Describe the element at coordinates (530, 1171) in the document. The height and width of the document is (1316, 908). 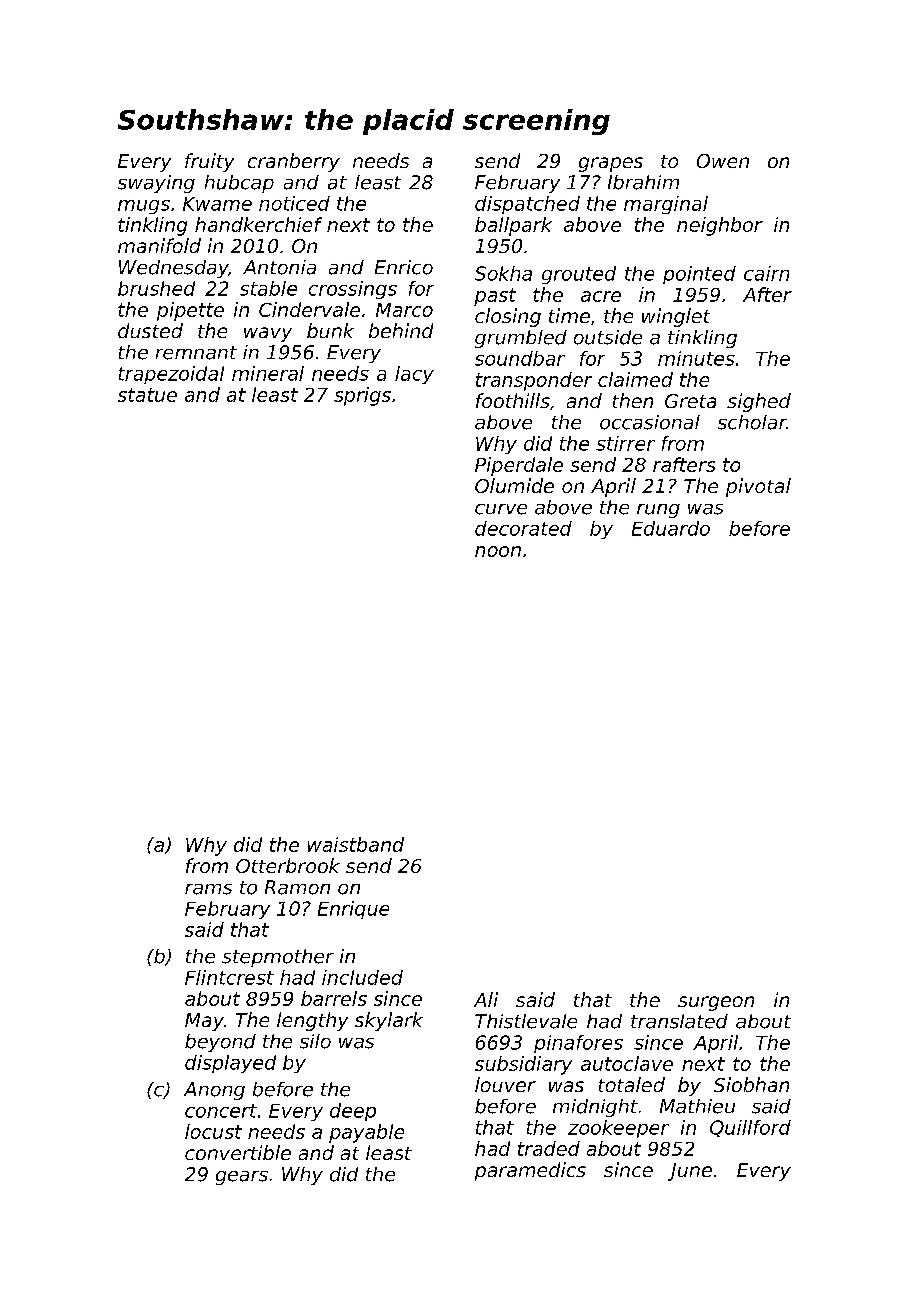
I see `paramedics` at that location.
